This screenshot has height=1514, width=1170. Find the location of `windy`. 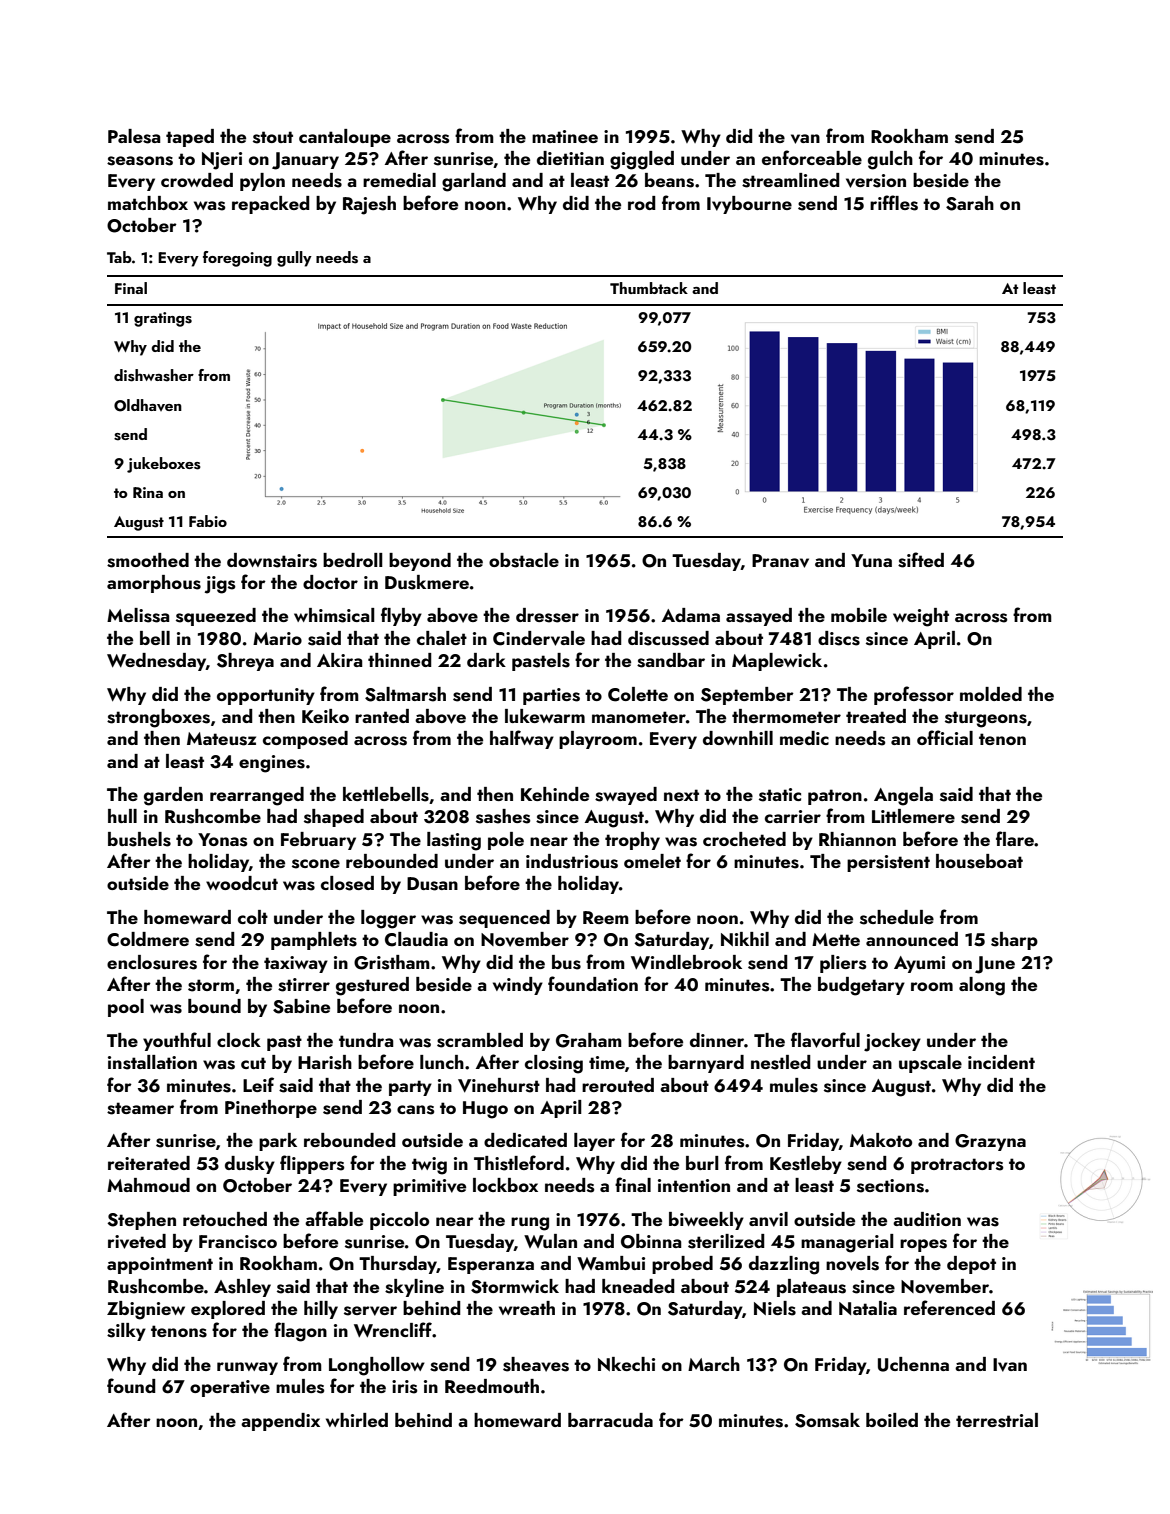

windy is located at coordinates (518, 986).
